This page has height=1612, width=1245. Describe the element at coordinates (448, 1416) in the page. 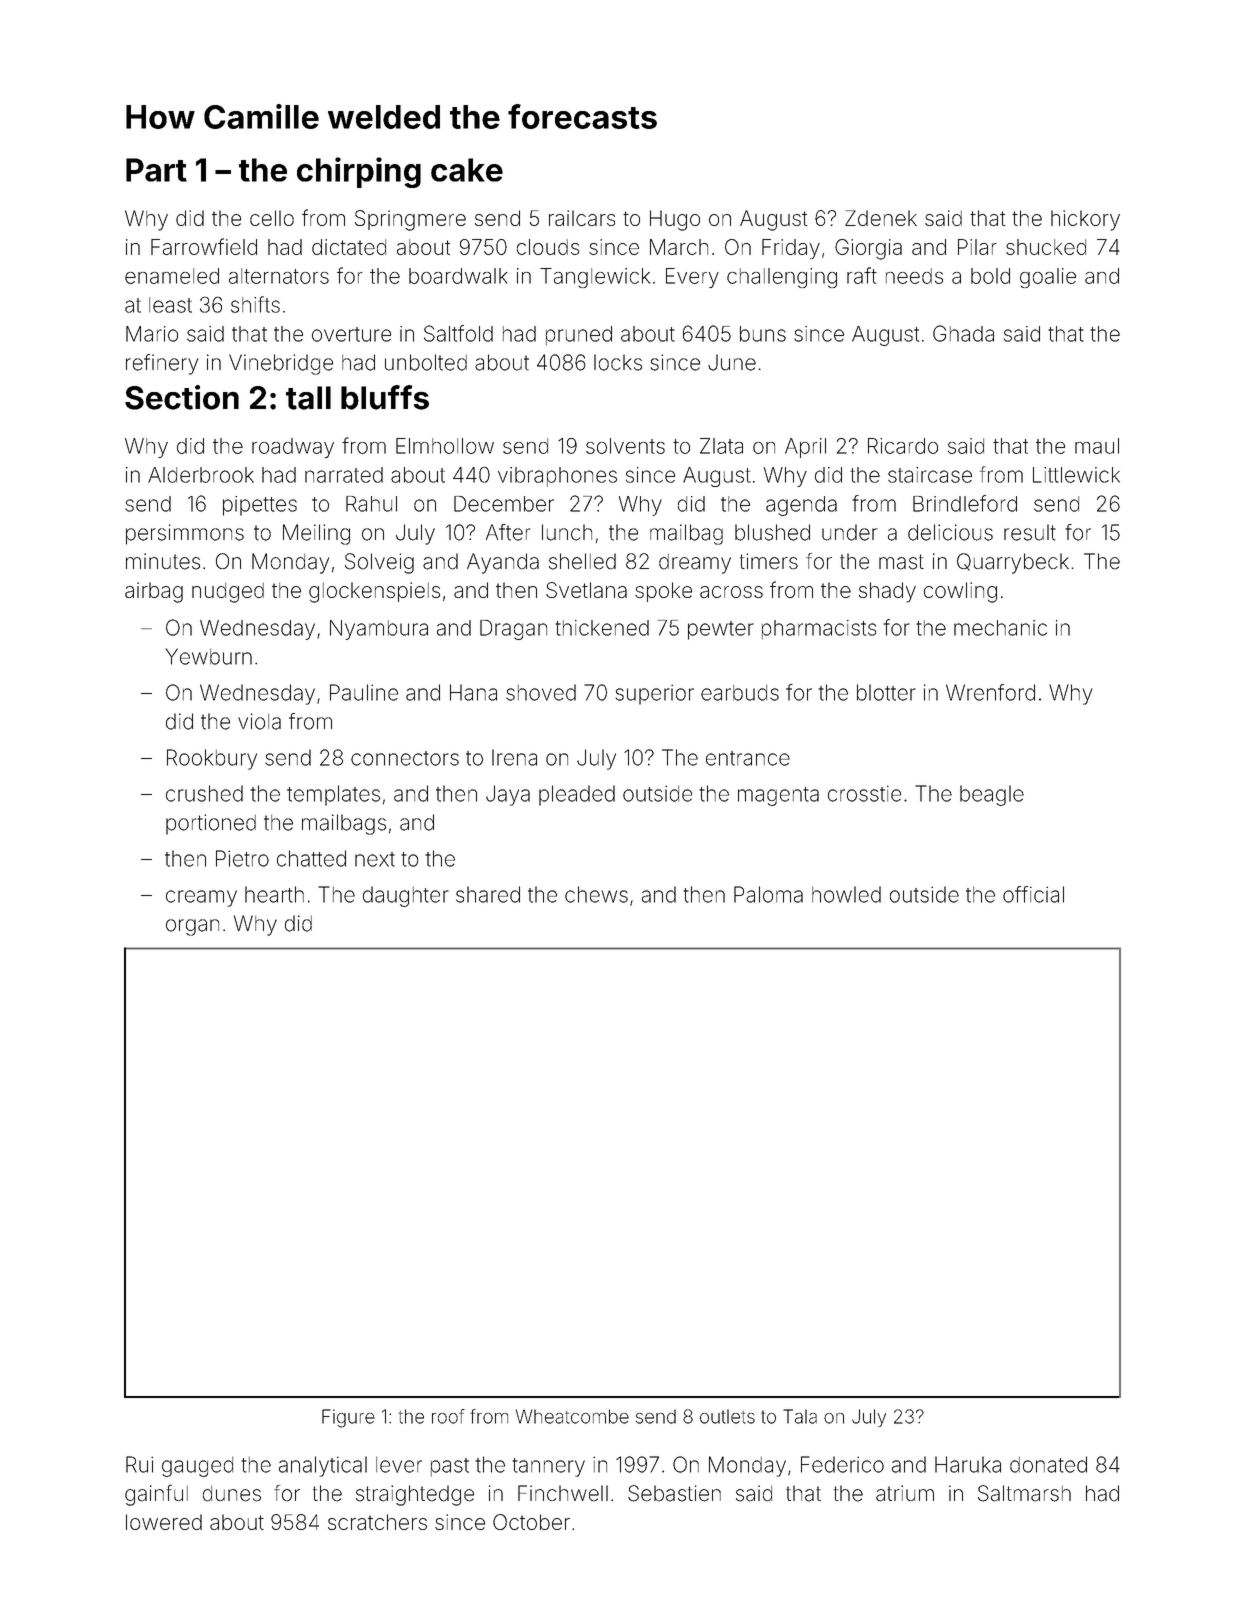

I see `roof` at that location.
